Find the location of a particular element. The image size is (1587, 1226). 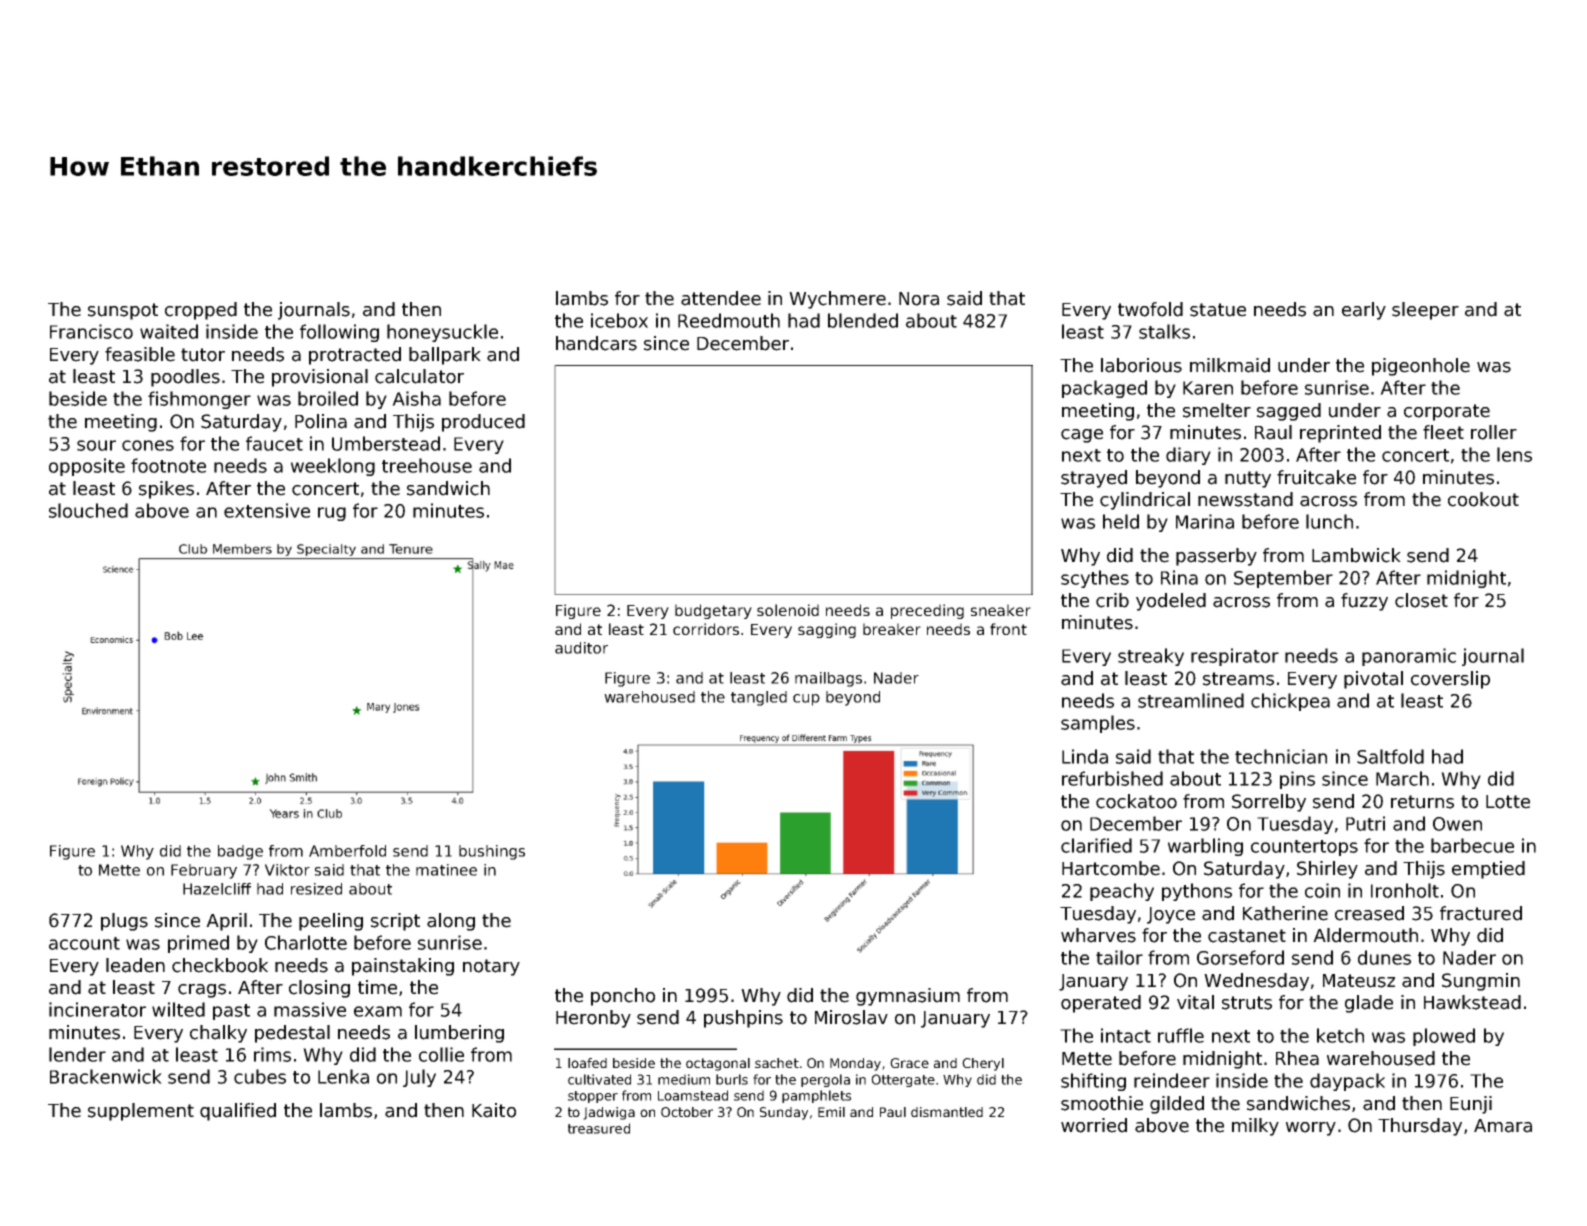

qualified is located at coordinates (238, 1112).
